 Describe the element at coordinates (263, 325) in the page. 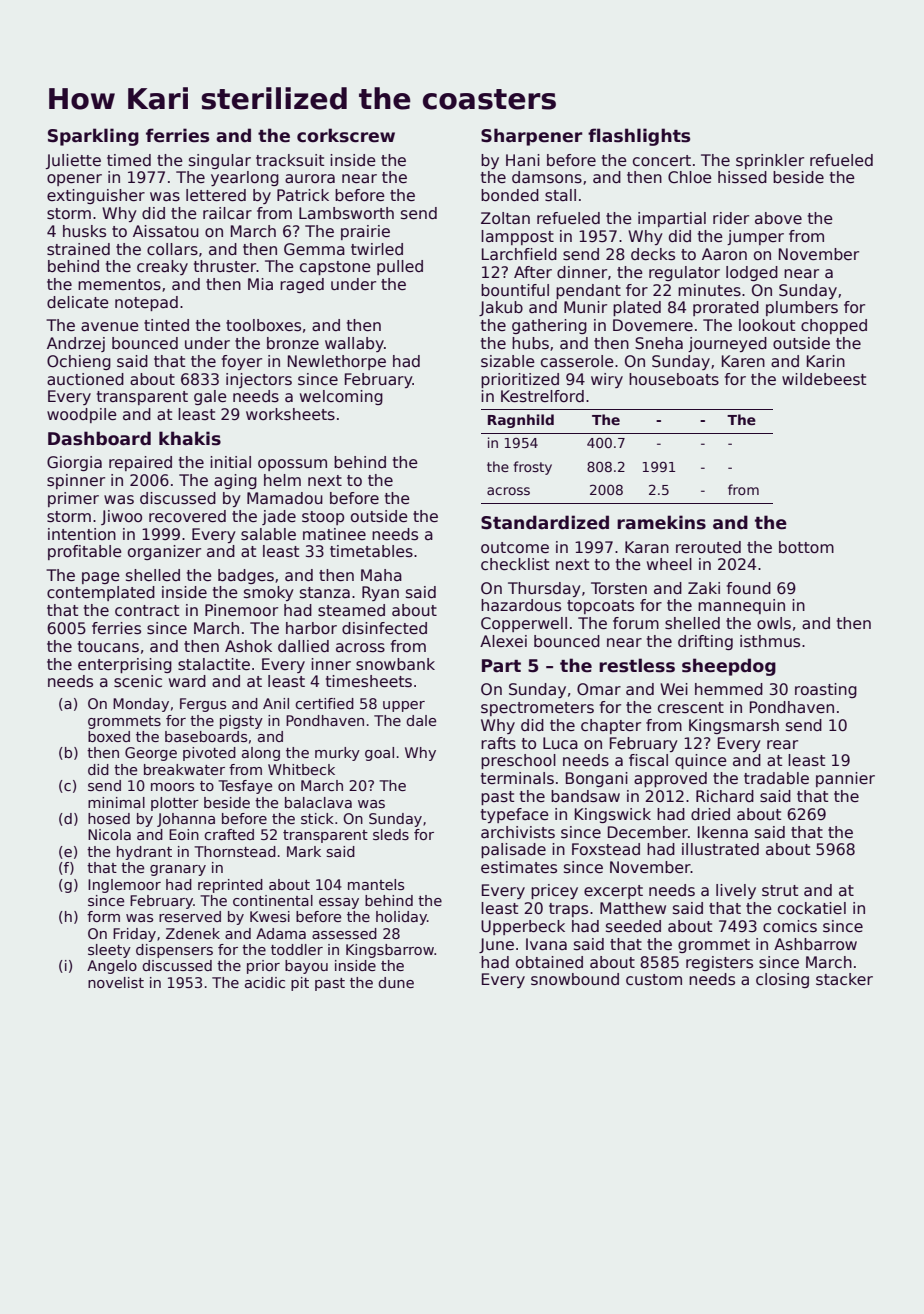

I see `toolboxes` at that location.
